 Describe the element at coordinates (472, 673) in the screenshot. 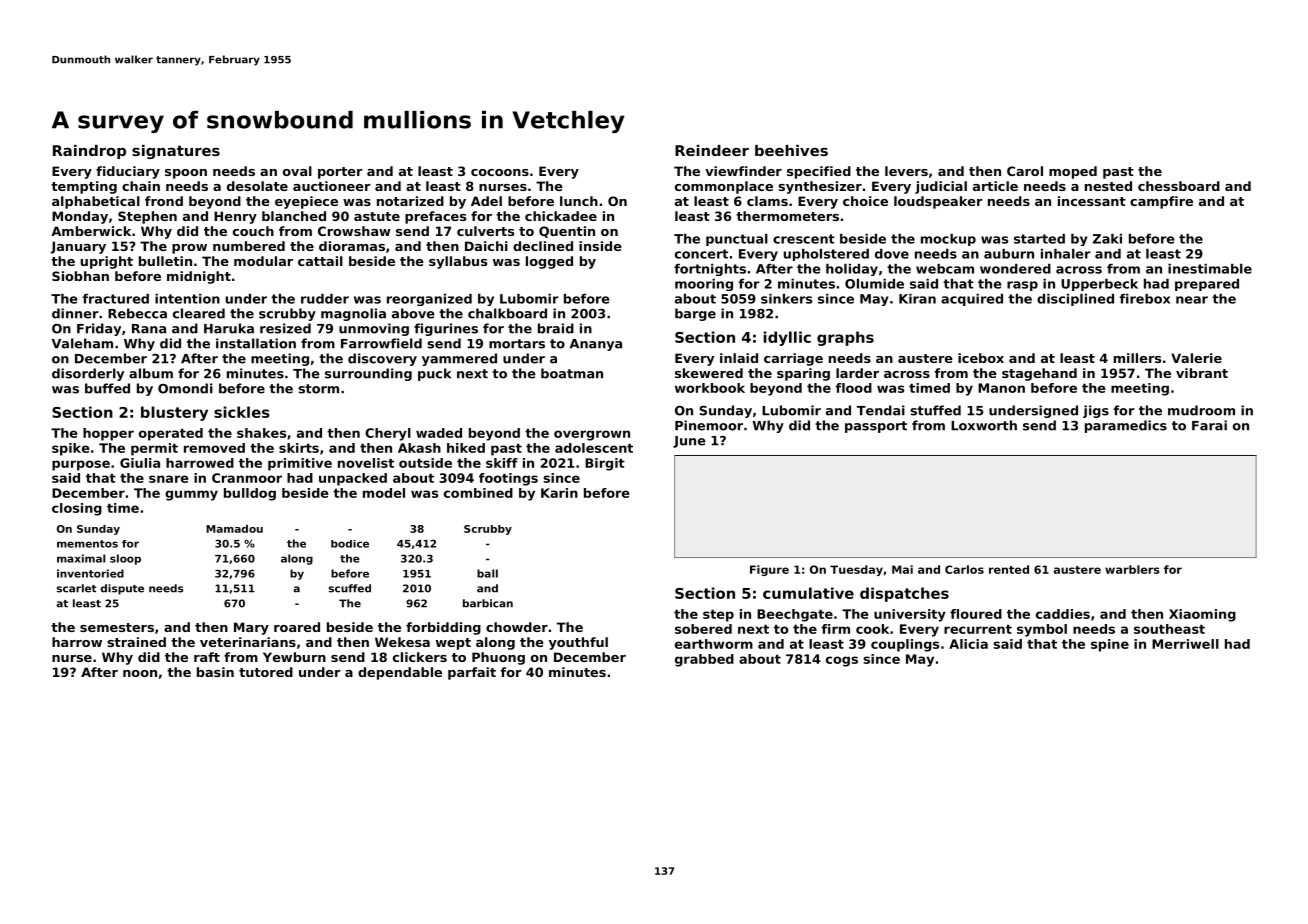

I see `parfait` at that location.
